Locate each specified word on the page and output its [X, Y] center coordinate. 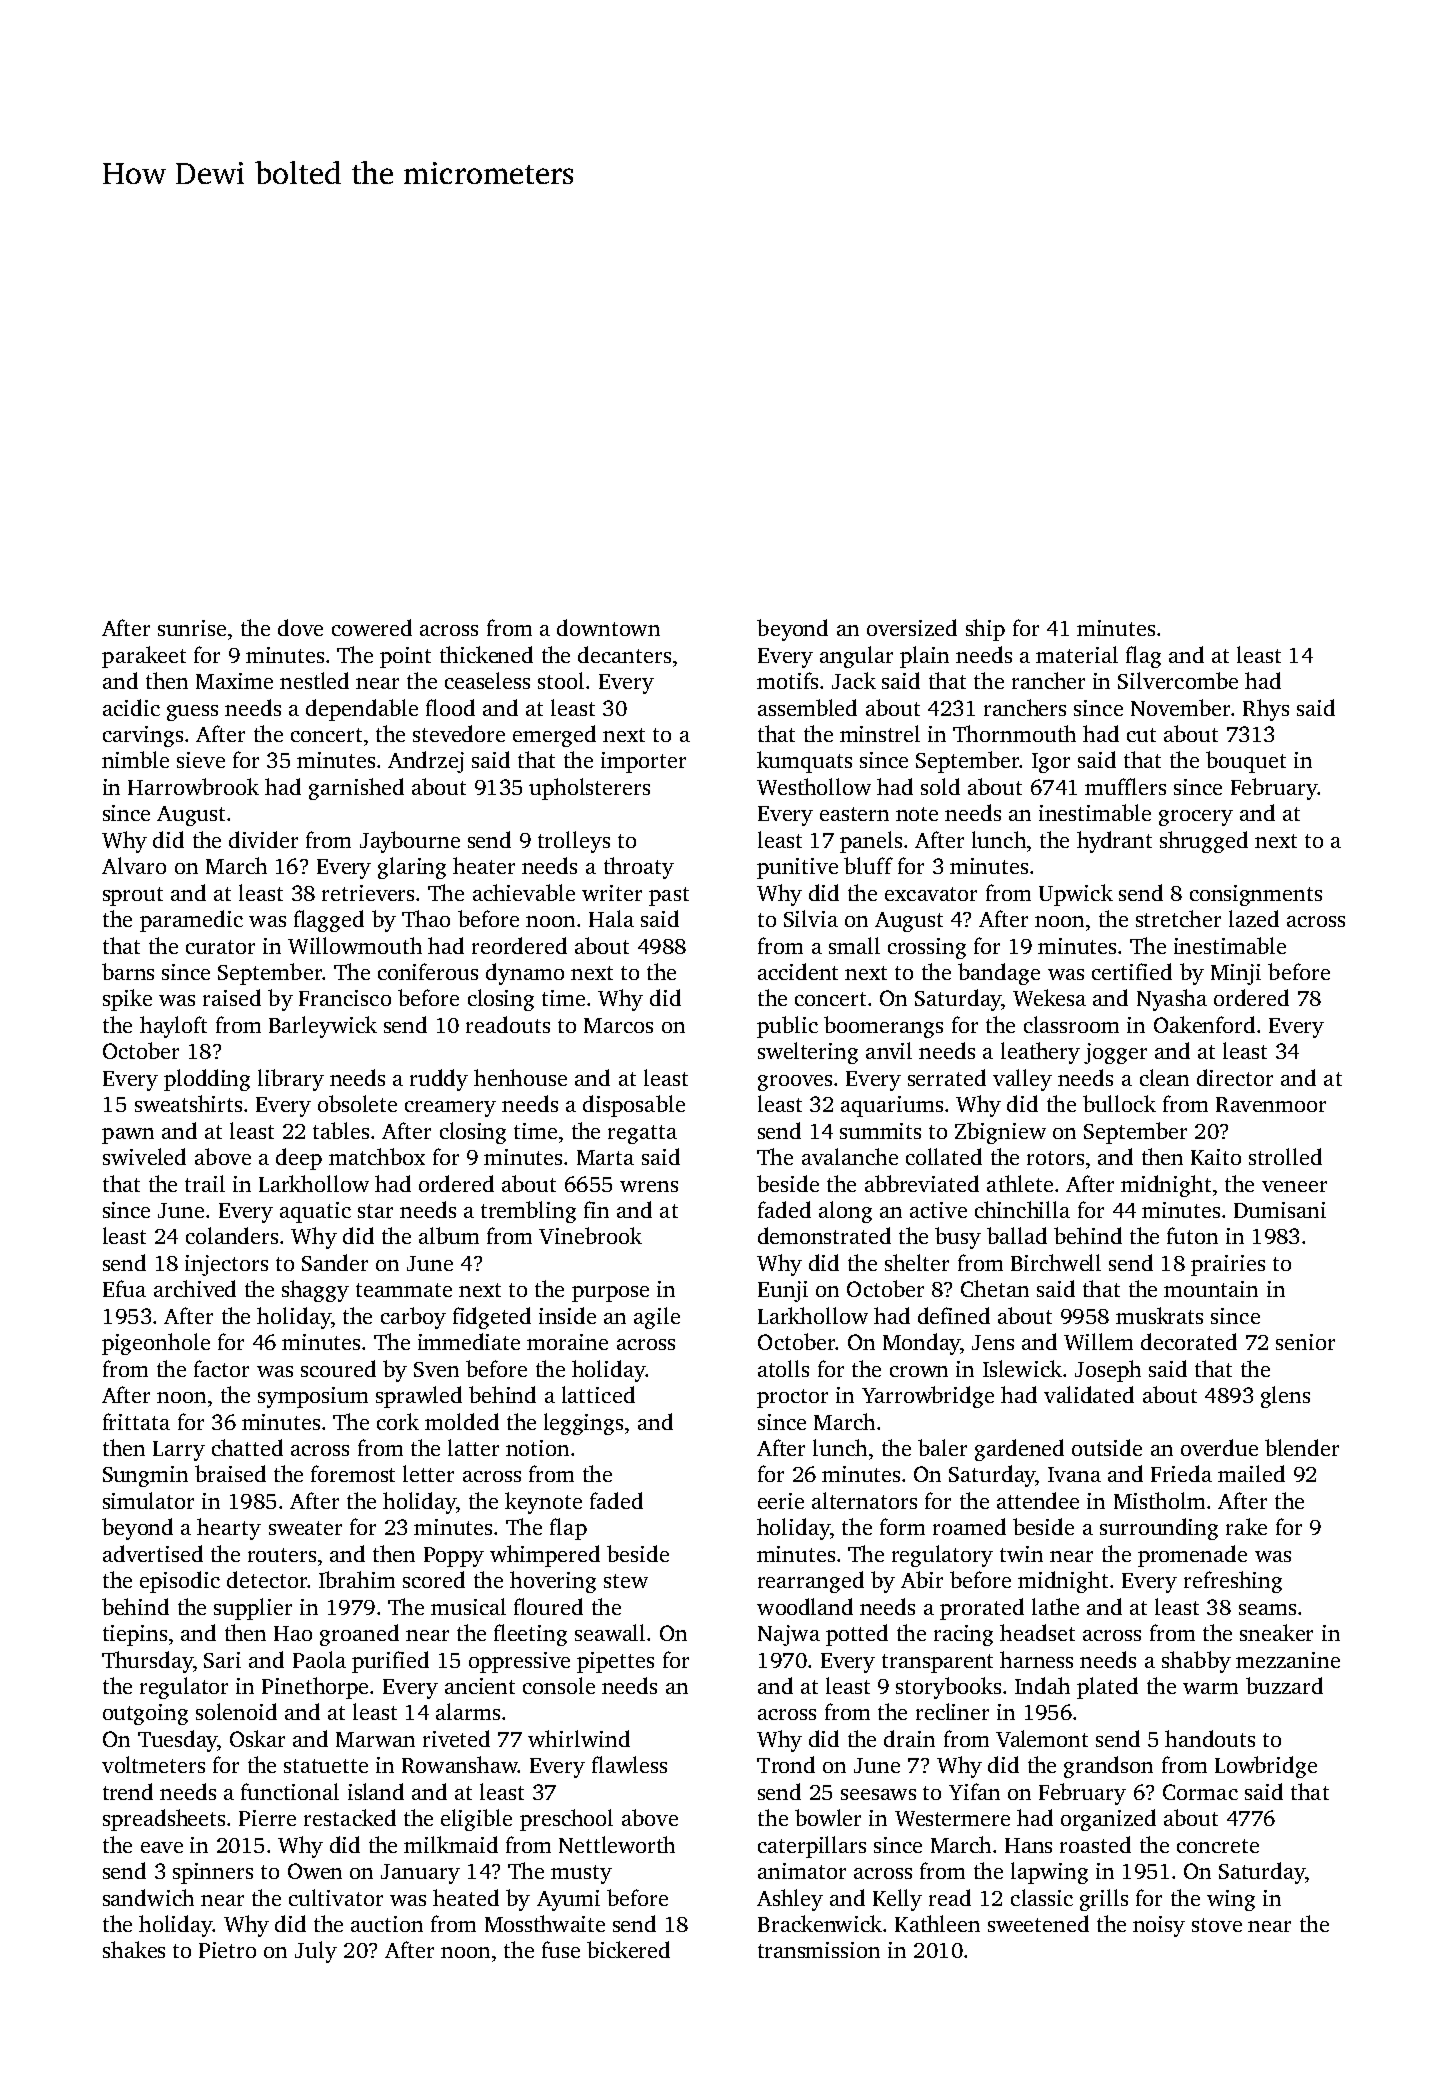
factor [221, 1368]
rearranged [811, 1582]
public [787, 1027]
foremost [353, 1473]
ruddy [439, 1080]
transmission [819, 1950]
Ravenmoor [1271, 1104]
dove [300, 627]
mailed [1251, 1473]
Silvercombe [1178, 680]
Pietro [227, 1950]
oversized [912, 627]
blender [1302, 1447]
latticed [598, 1394]
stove [1217, 1925]
